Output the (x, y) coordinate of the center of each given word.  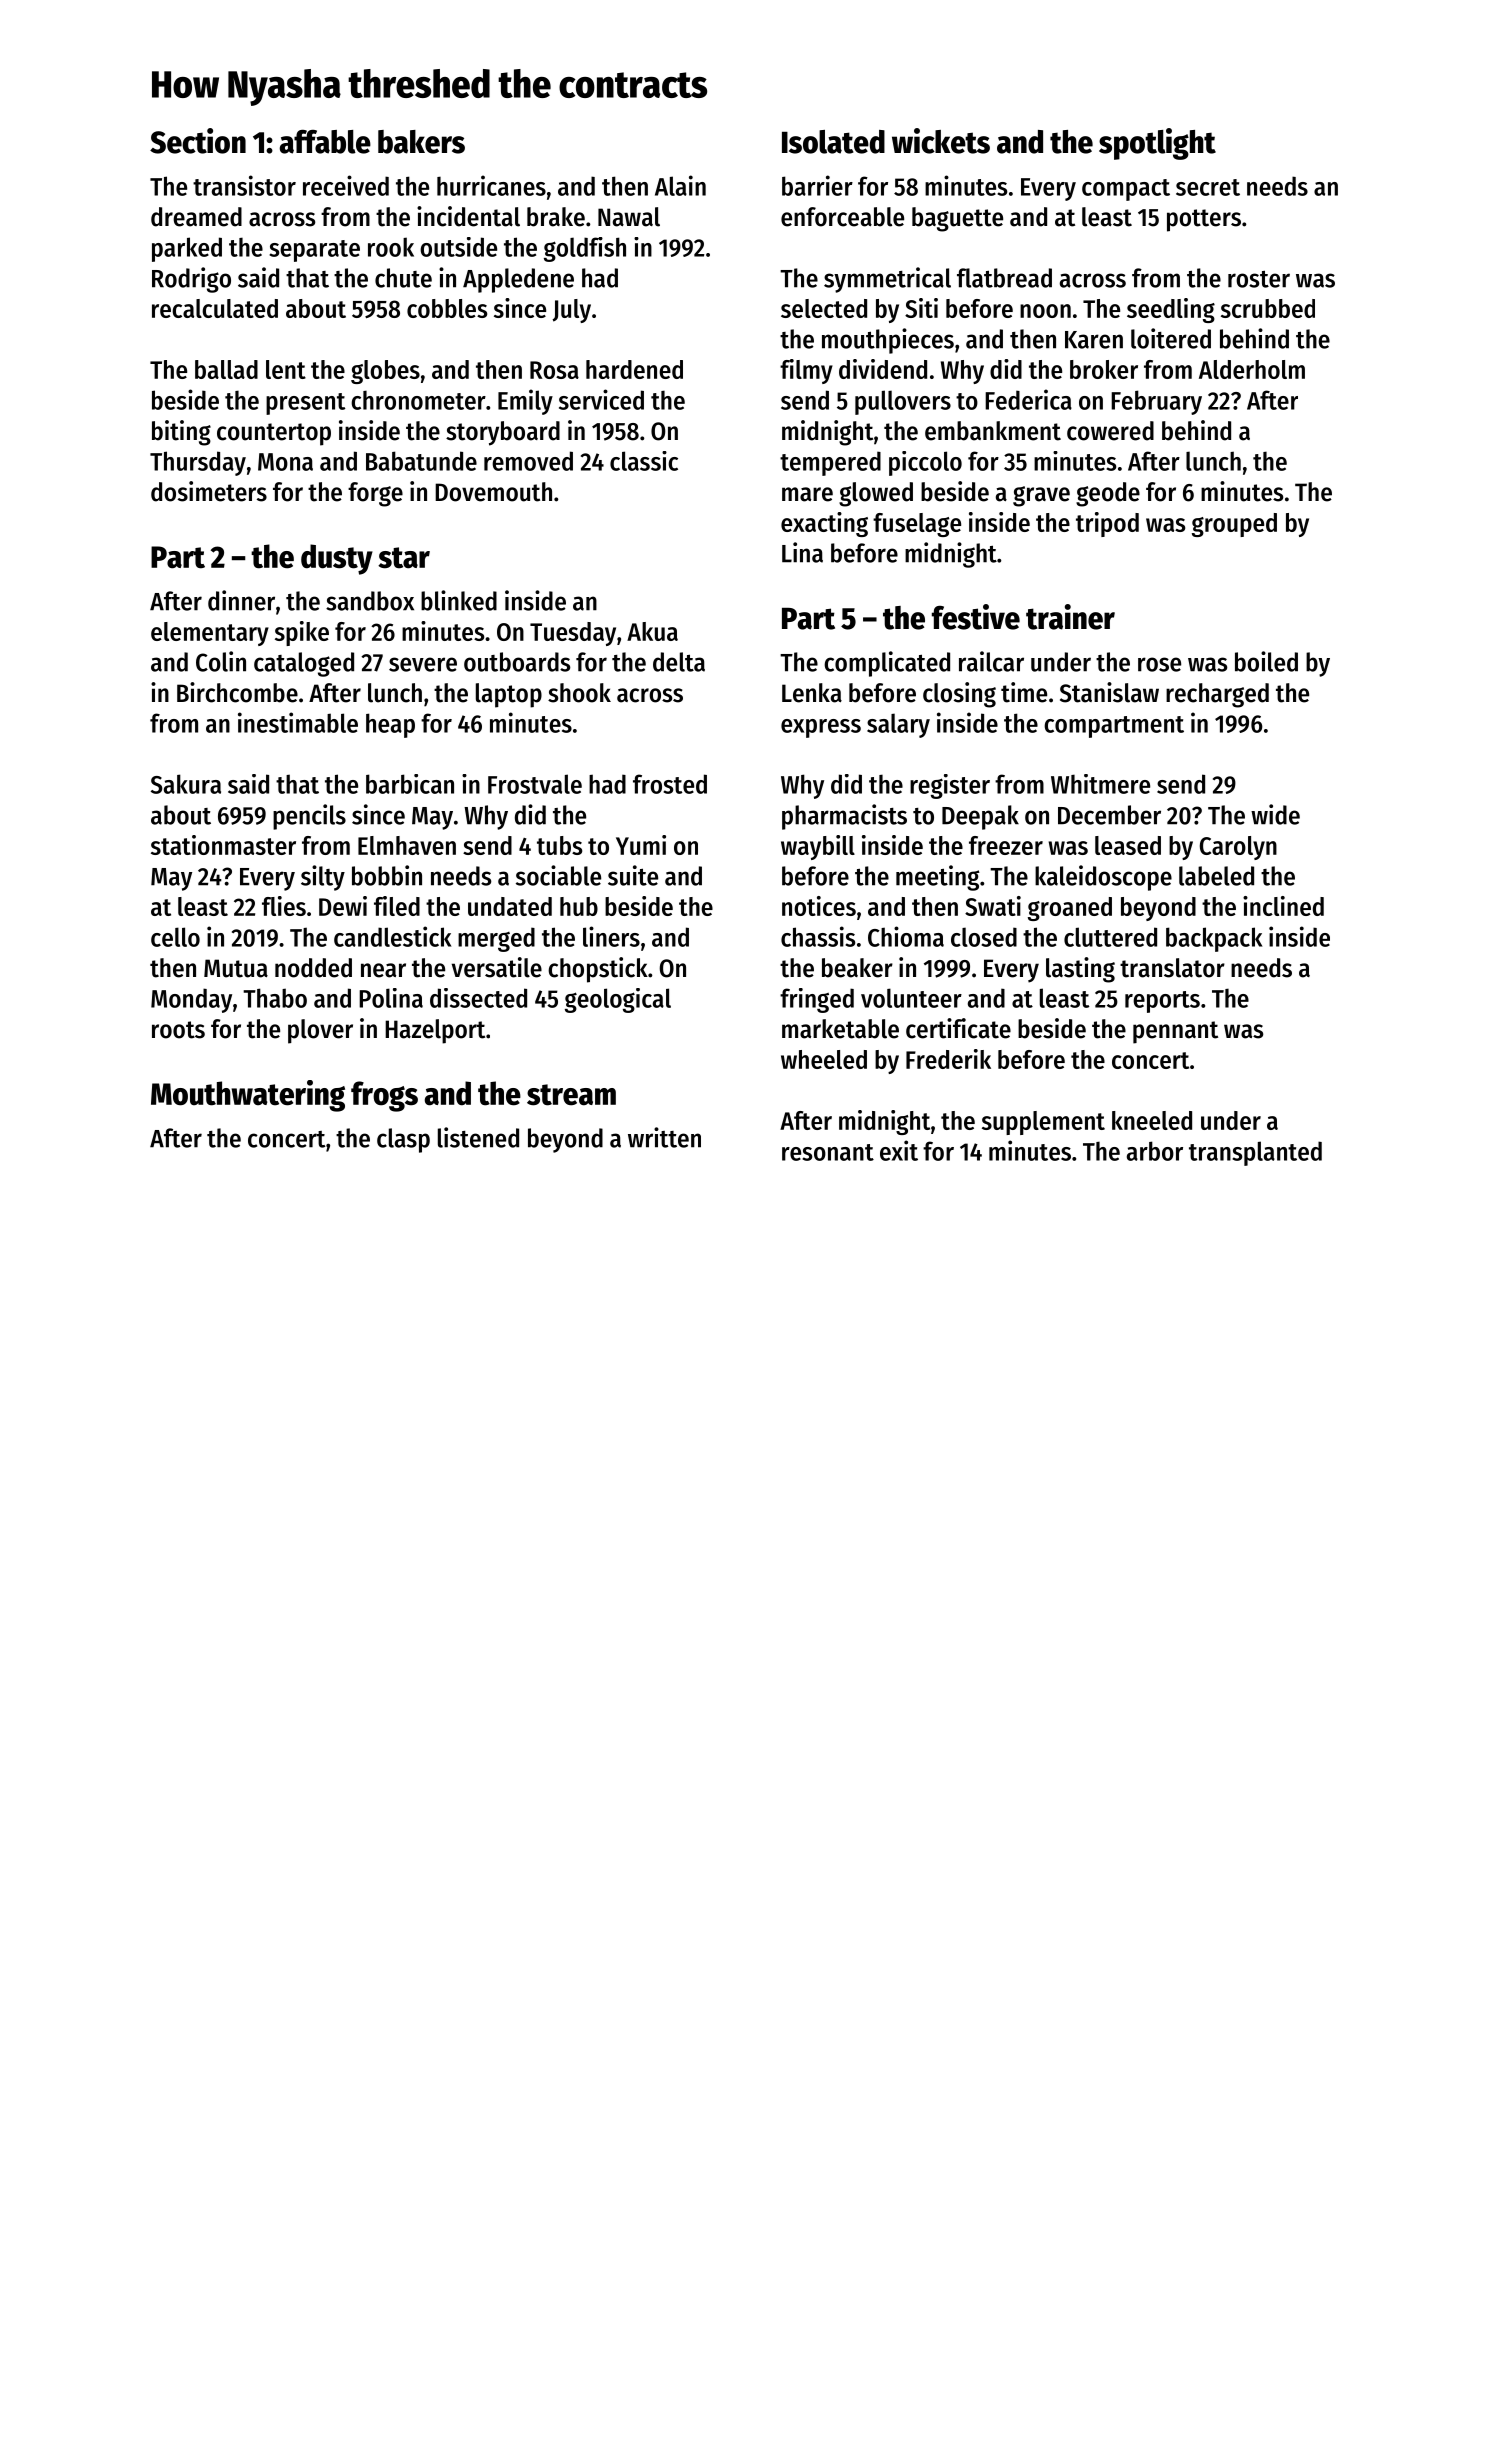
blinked (459, 600)
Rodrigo (191, 280)
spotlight (1157, 144)
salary (898, 725)
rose (1159, 664)
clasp (403, 1140)
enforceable (842, 217)
